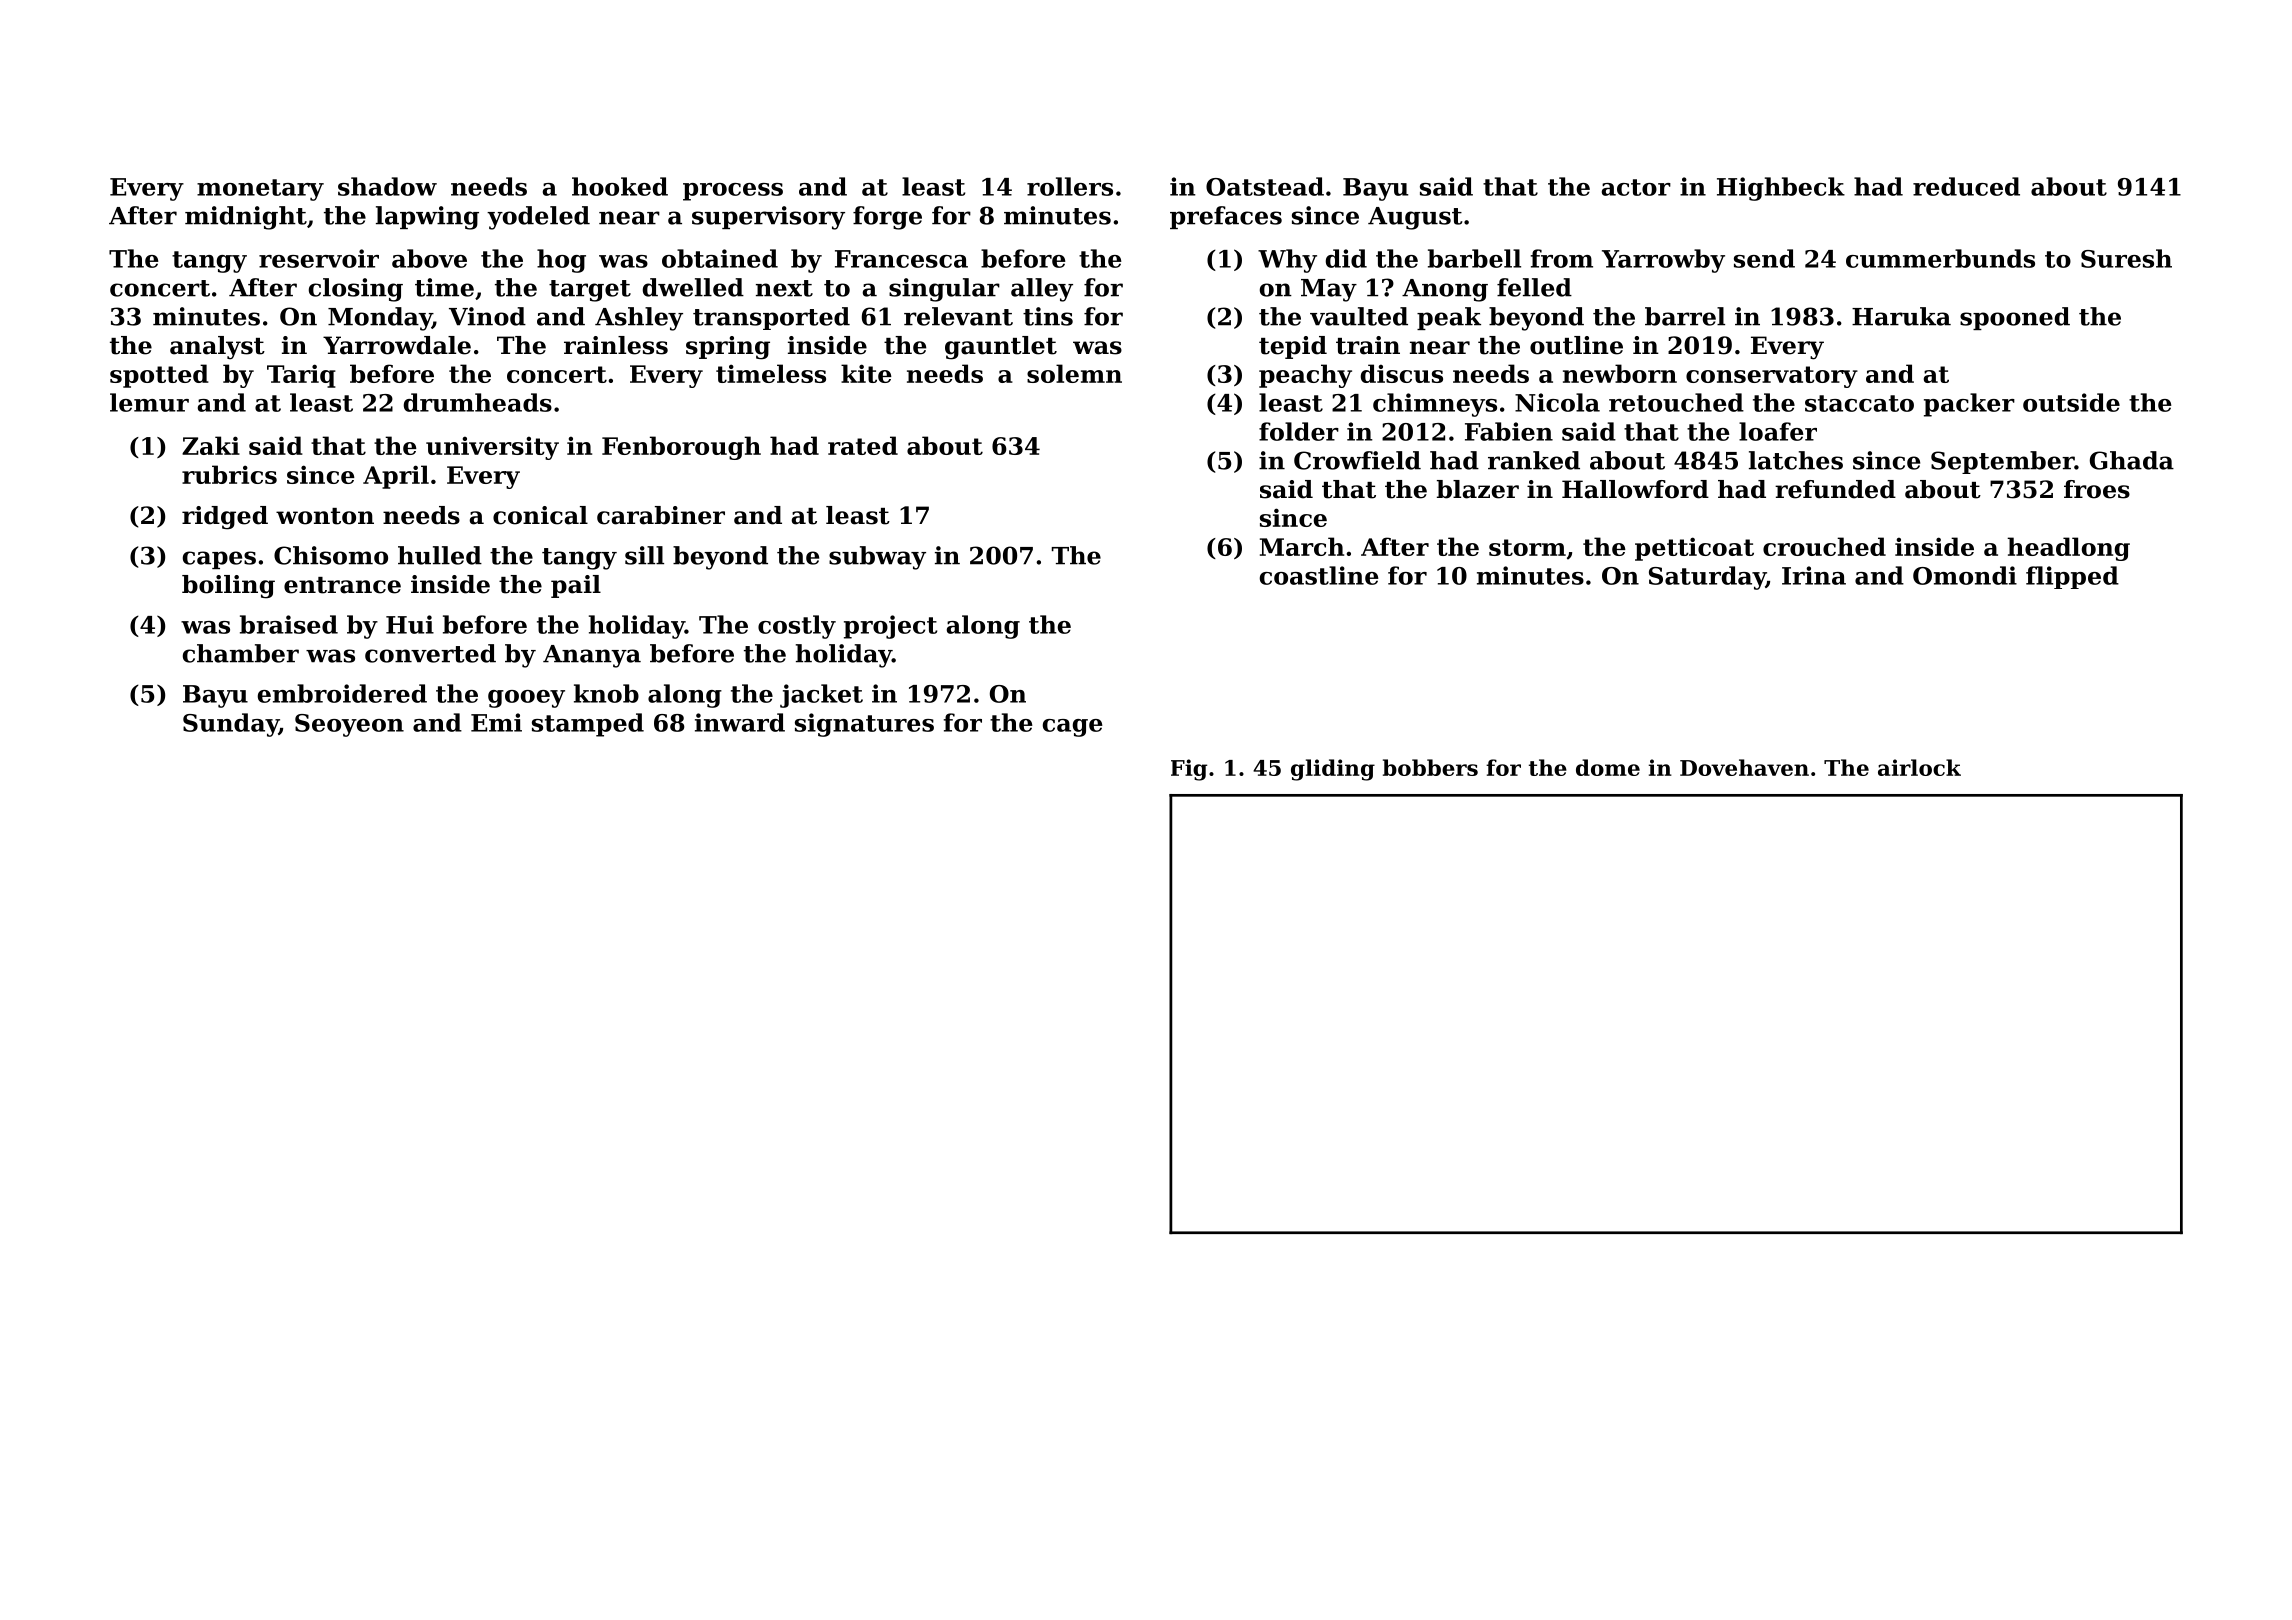 This screenshot has height=1620, width=2292. Describe the element at coordinates (866, 373) in the screenshot. I see `kite` at that location.
